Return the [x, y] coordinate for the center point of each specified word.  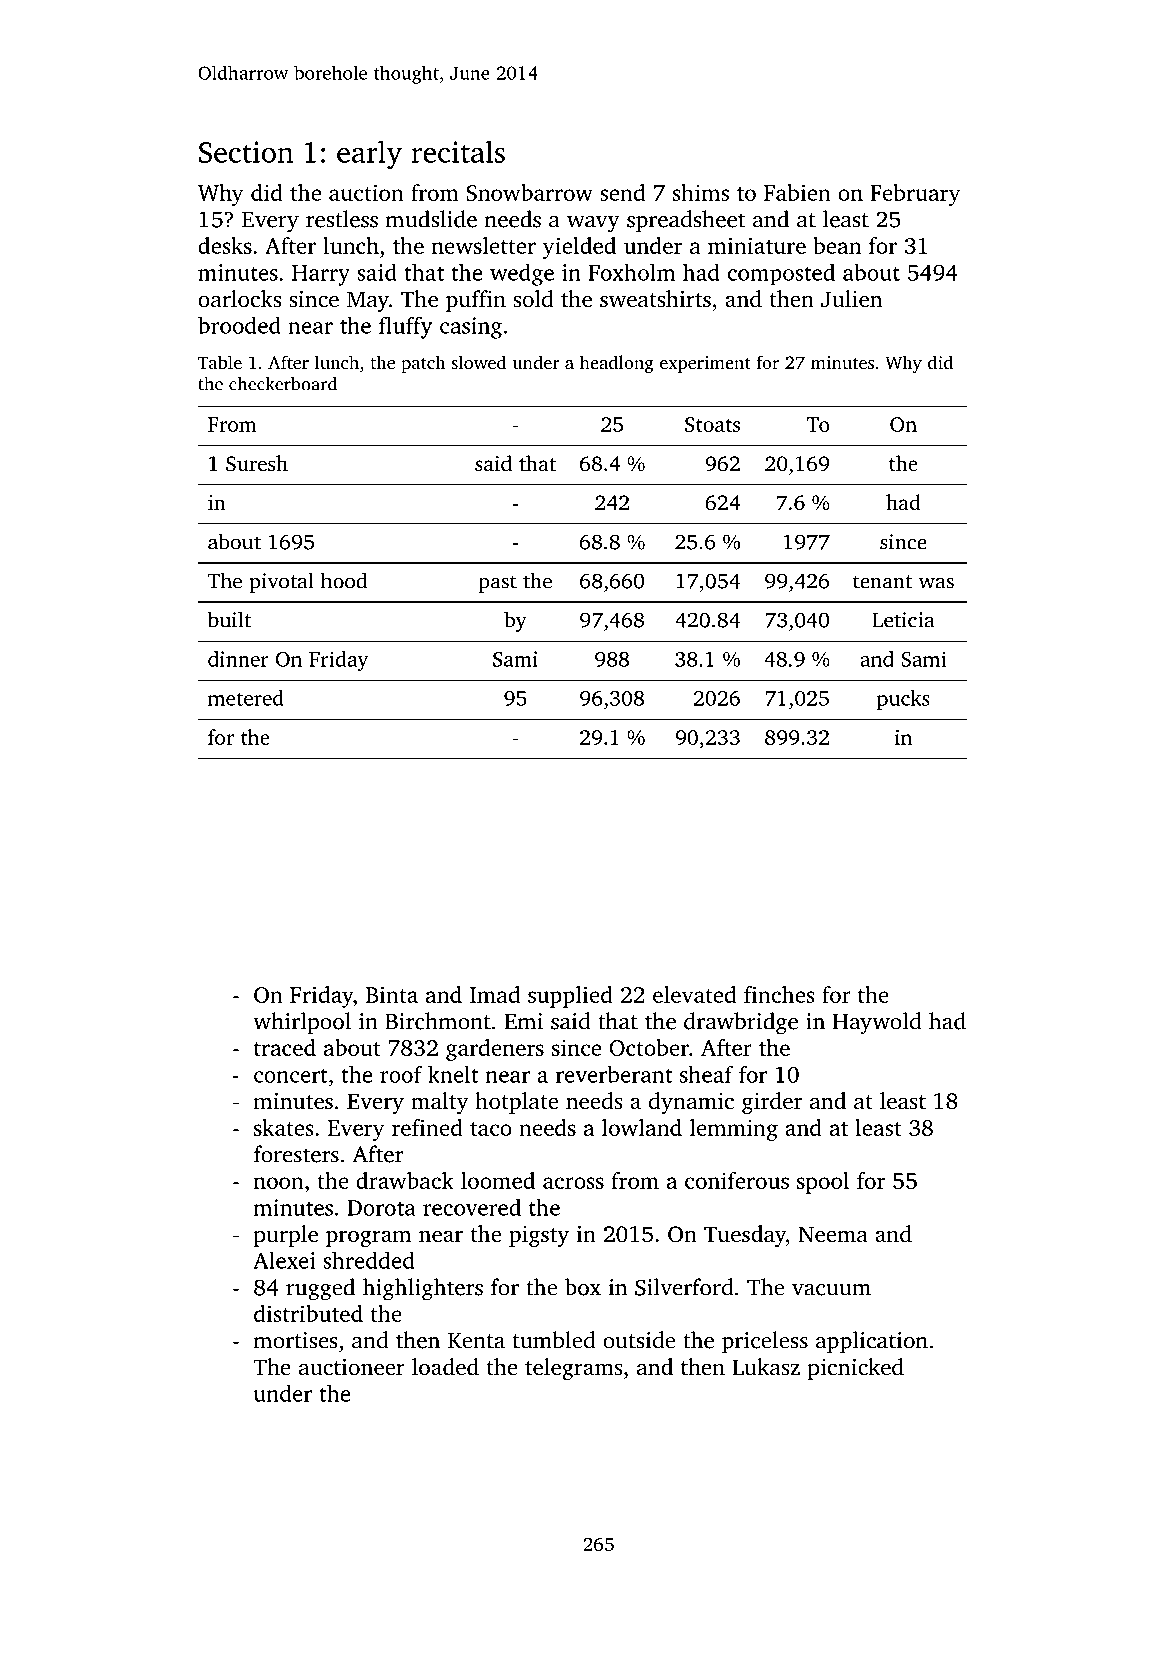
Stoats [712, 424]
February [915, 195]
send [622, 192]
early [369, 154]
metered [246, 698]
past [497, 584]
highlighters [423, 1289]
